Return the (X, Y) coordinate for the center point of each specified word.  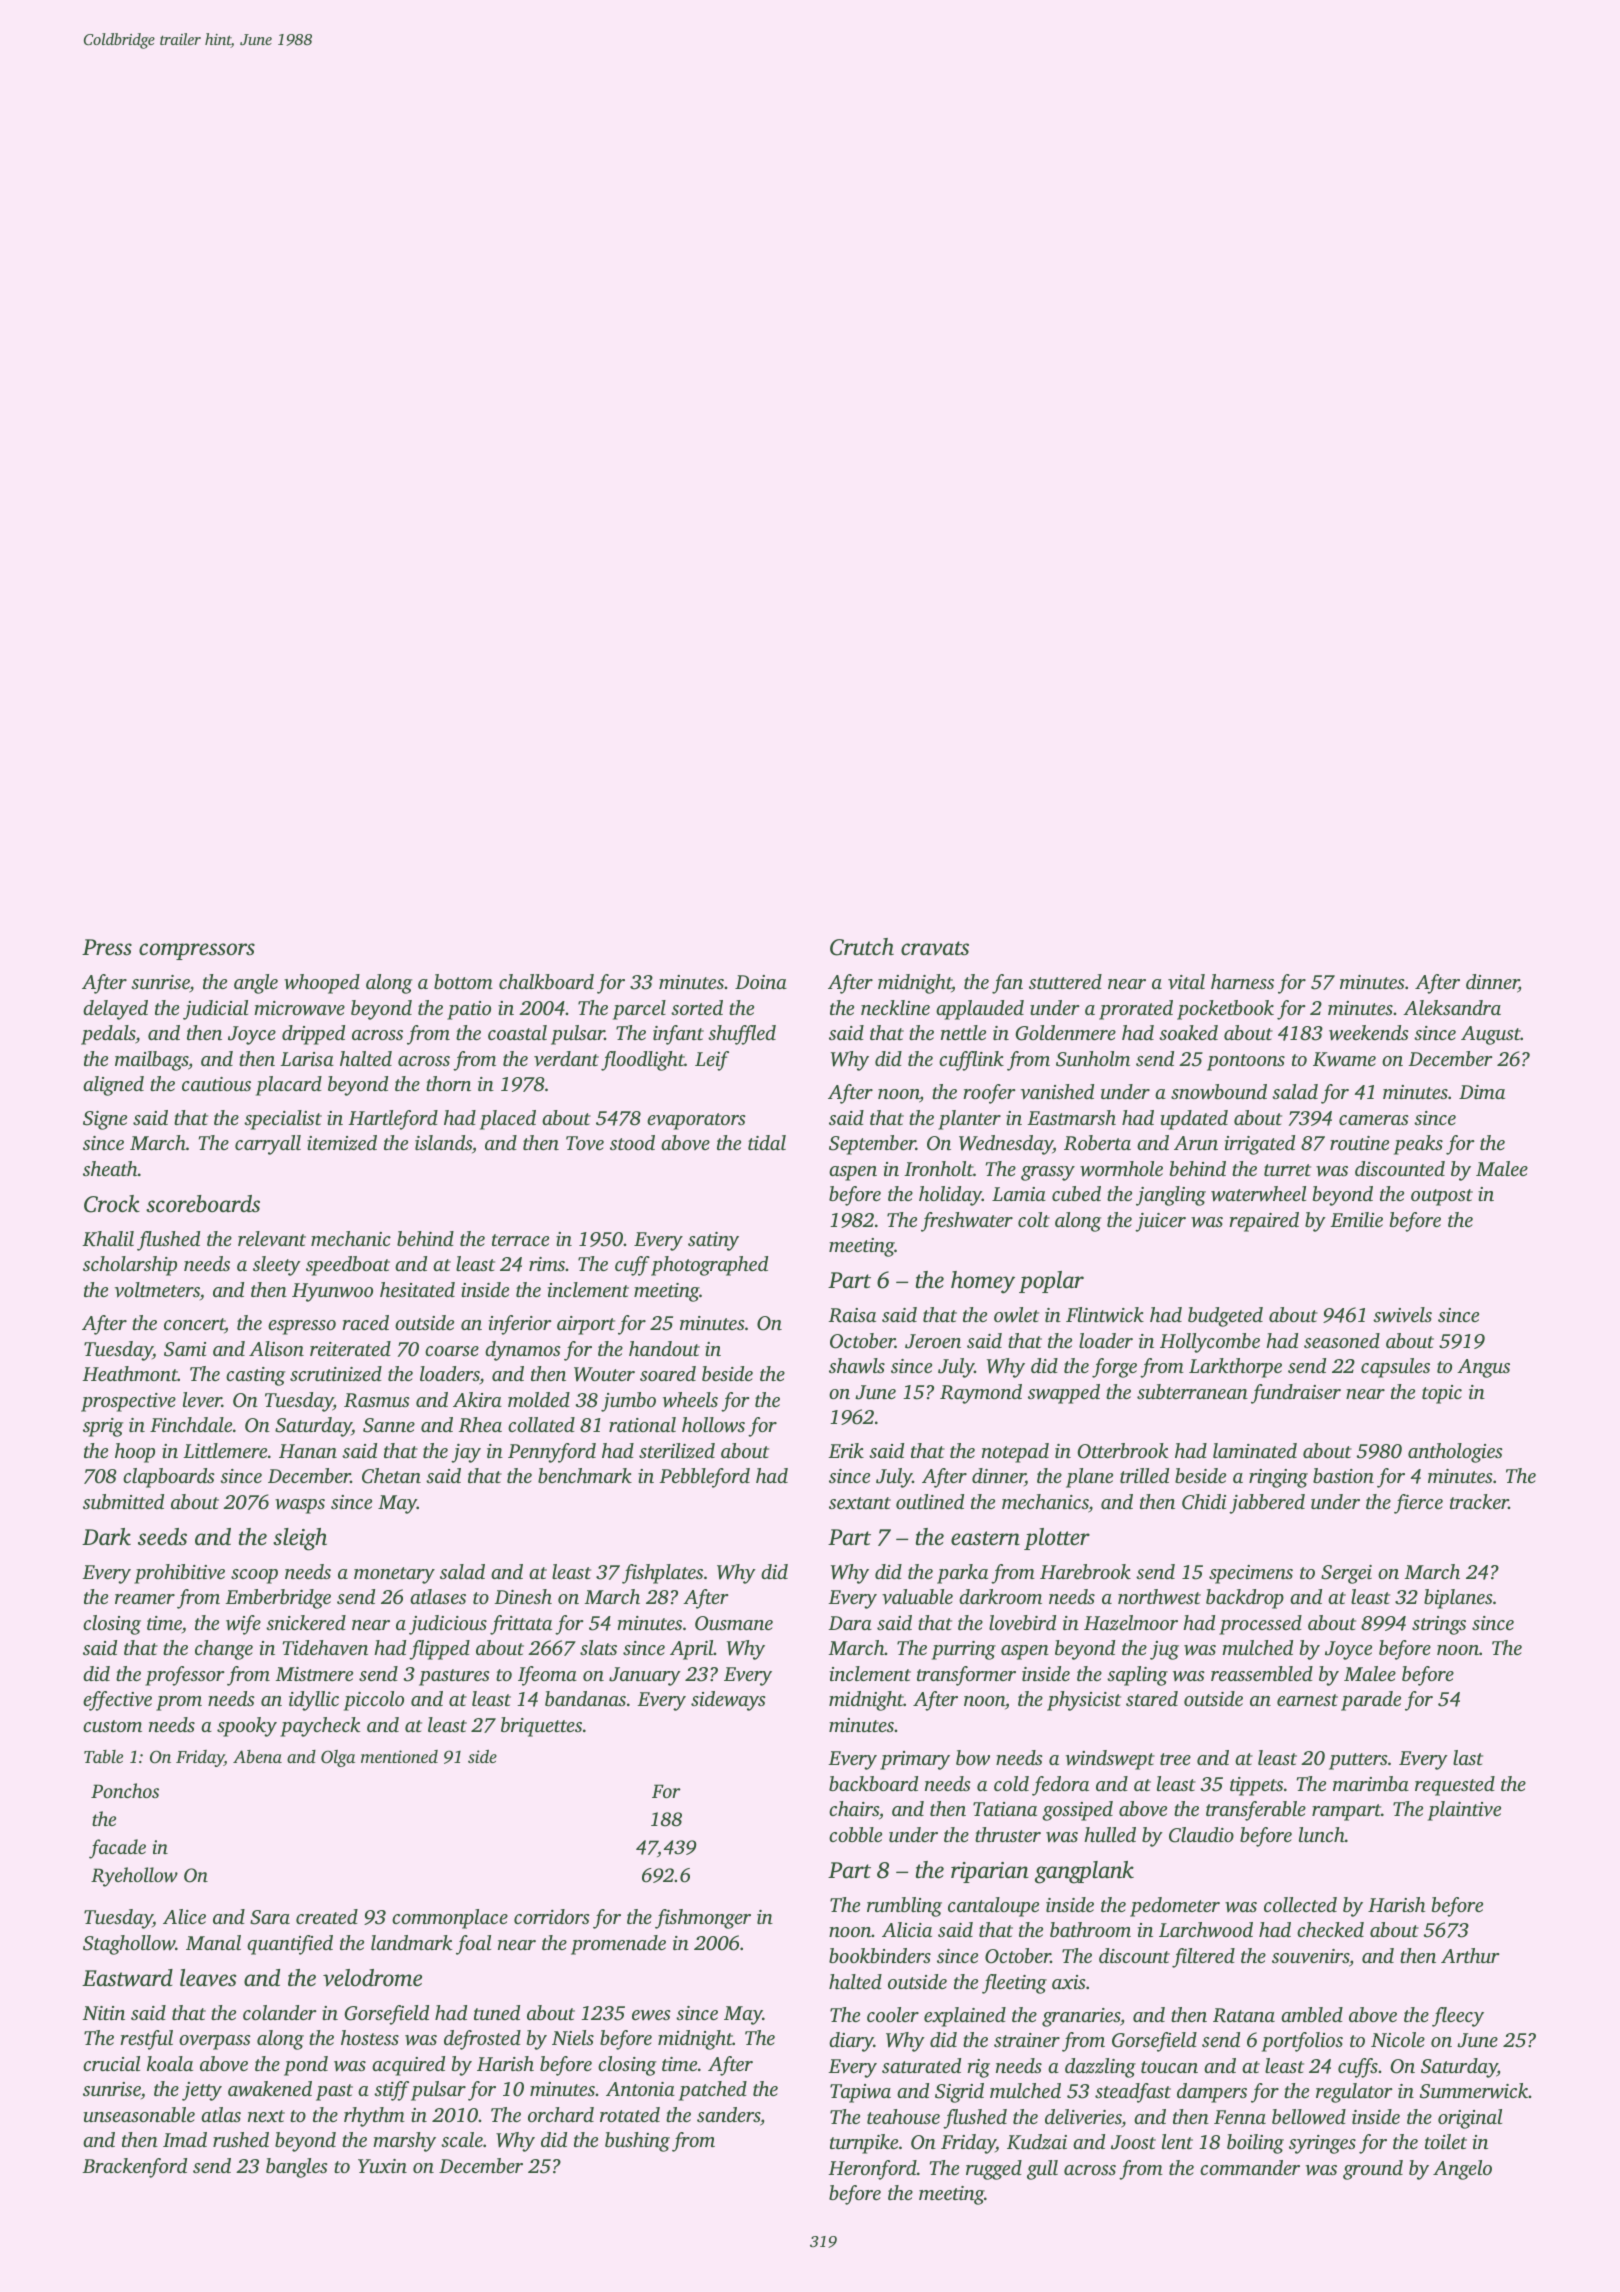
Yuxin (382, 2166)
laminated (1255, 1450)
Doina (761, 982)
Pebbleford (704, 1478)
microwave (299, 1008)
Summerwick (1474, 2091)
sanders (728, 2114)
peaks (1418, 1145)
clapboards (169, 1478)
